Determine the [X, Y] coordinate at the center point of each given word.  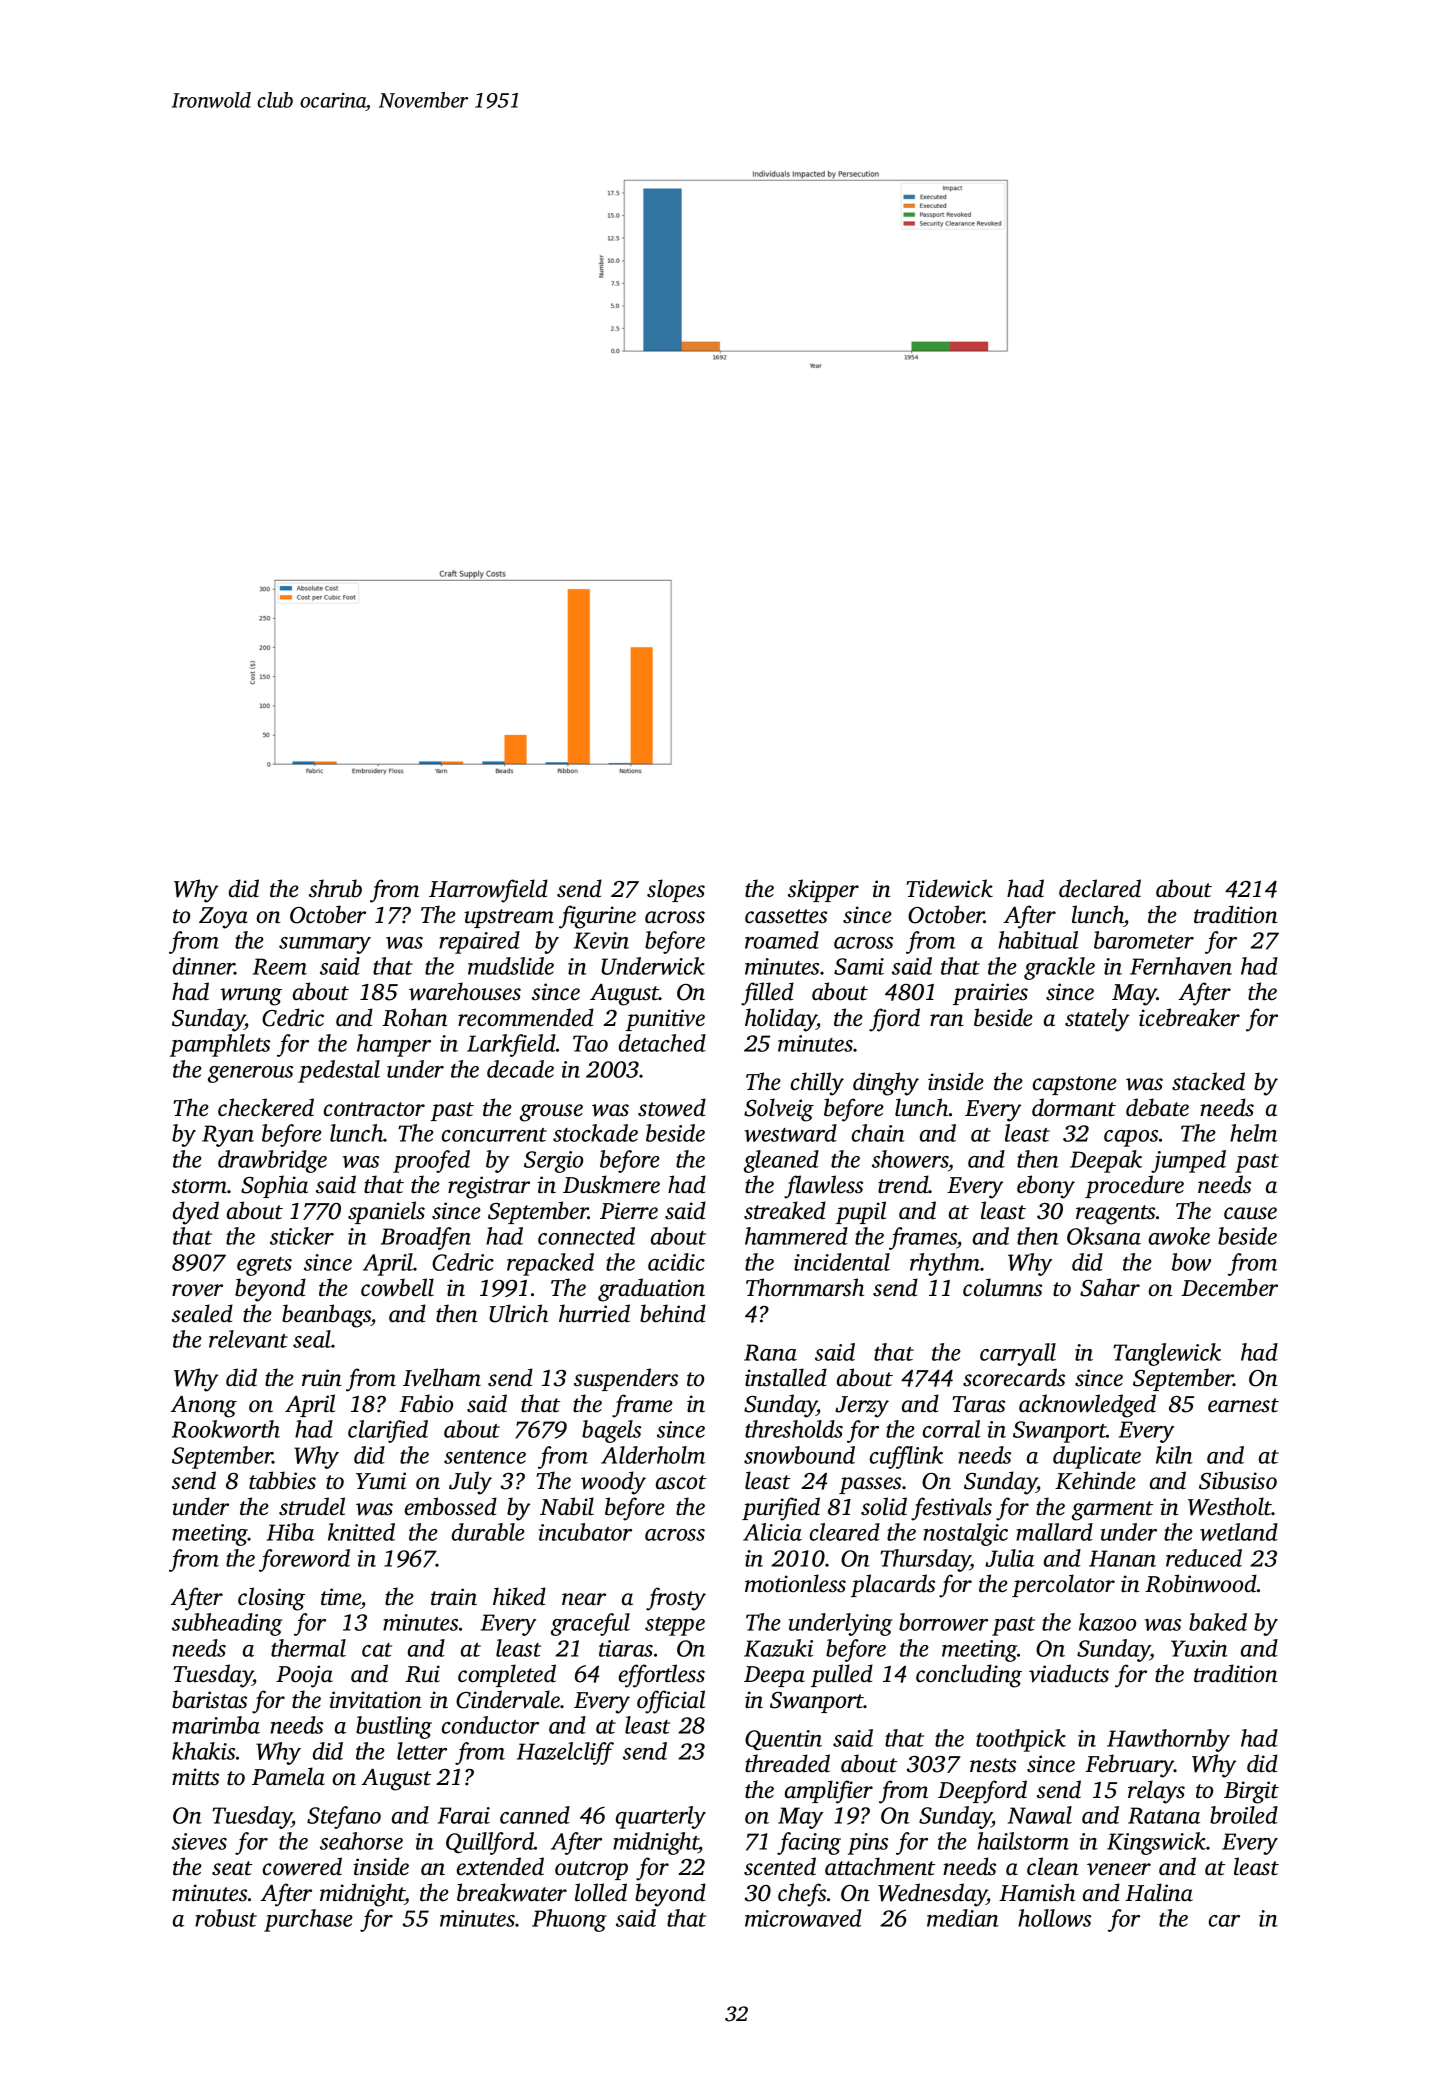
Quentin [783, 1740]
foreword [304, 1560]
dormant [1074, 1107]
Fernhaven [1181, 966]
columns [1002, 1287]
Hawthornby [1168, 1740]
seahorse [361, 1841]
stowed [672, 1107]
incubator [585, 1532]
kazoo [1107, 1622]
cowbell [397, 1287]
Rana [770, 1352]
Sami [859, 966]
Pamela [288, 1776]
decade [520, 1069]
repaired [479, 942]
